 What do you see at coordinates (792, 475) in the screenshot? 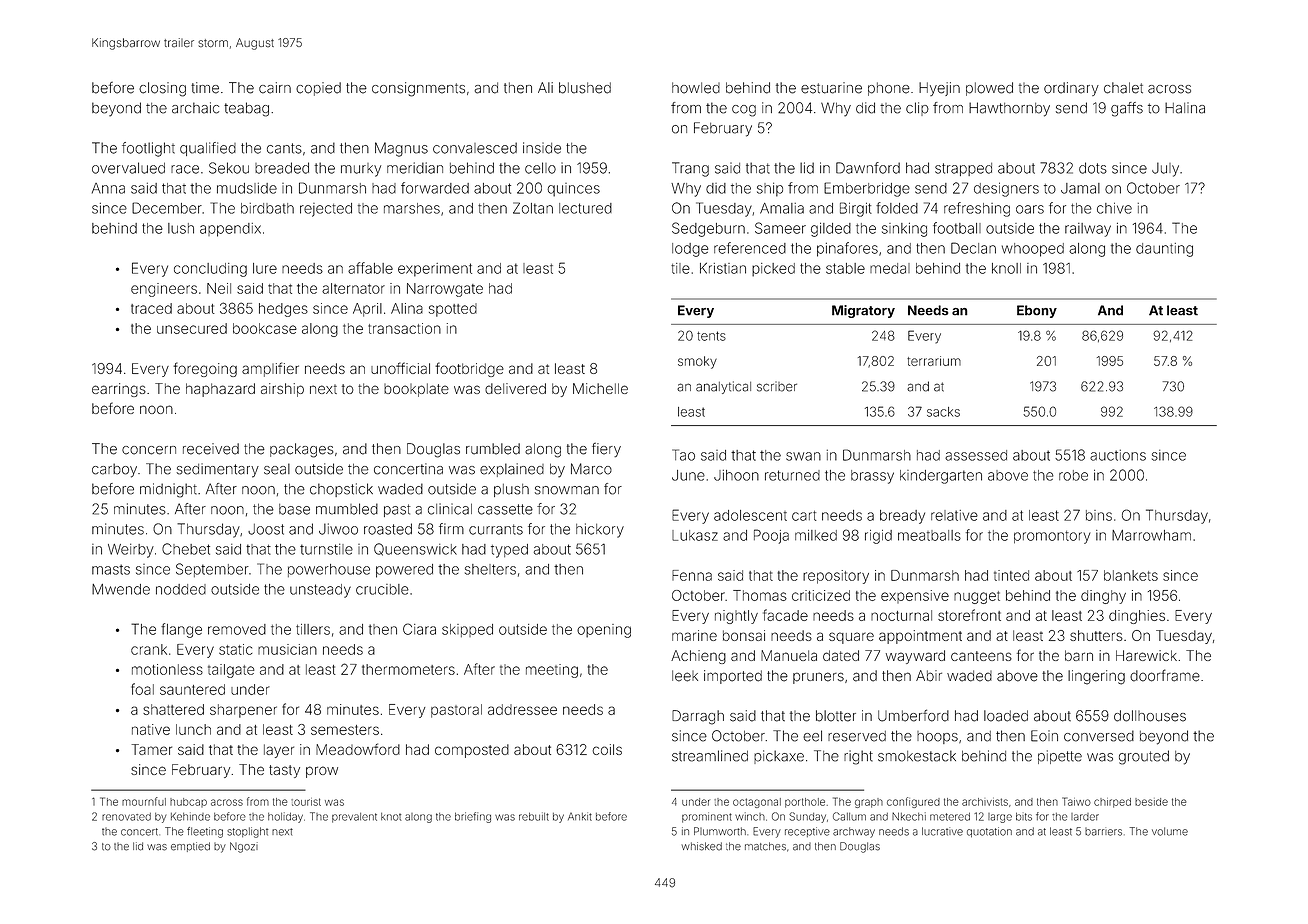
I see `returned` at bounding box center [792, 475].
